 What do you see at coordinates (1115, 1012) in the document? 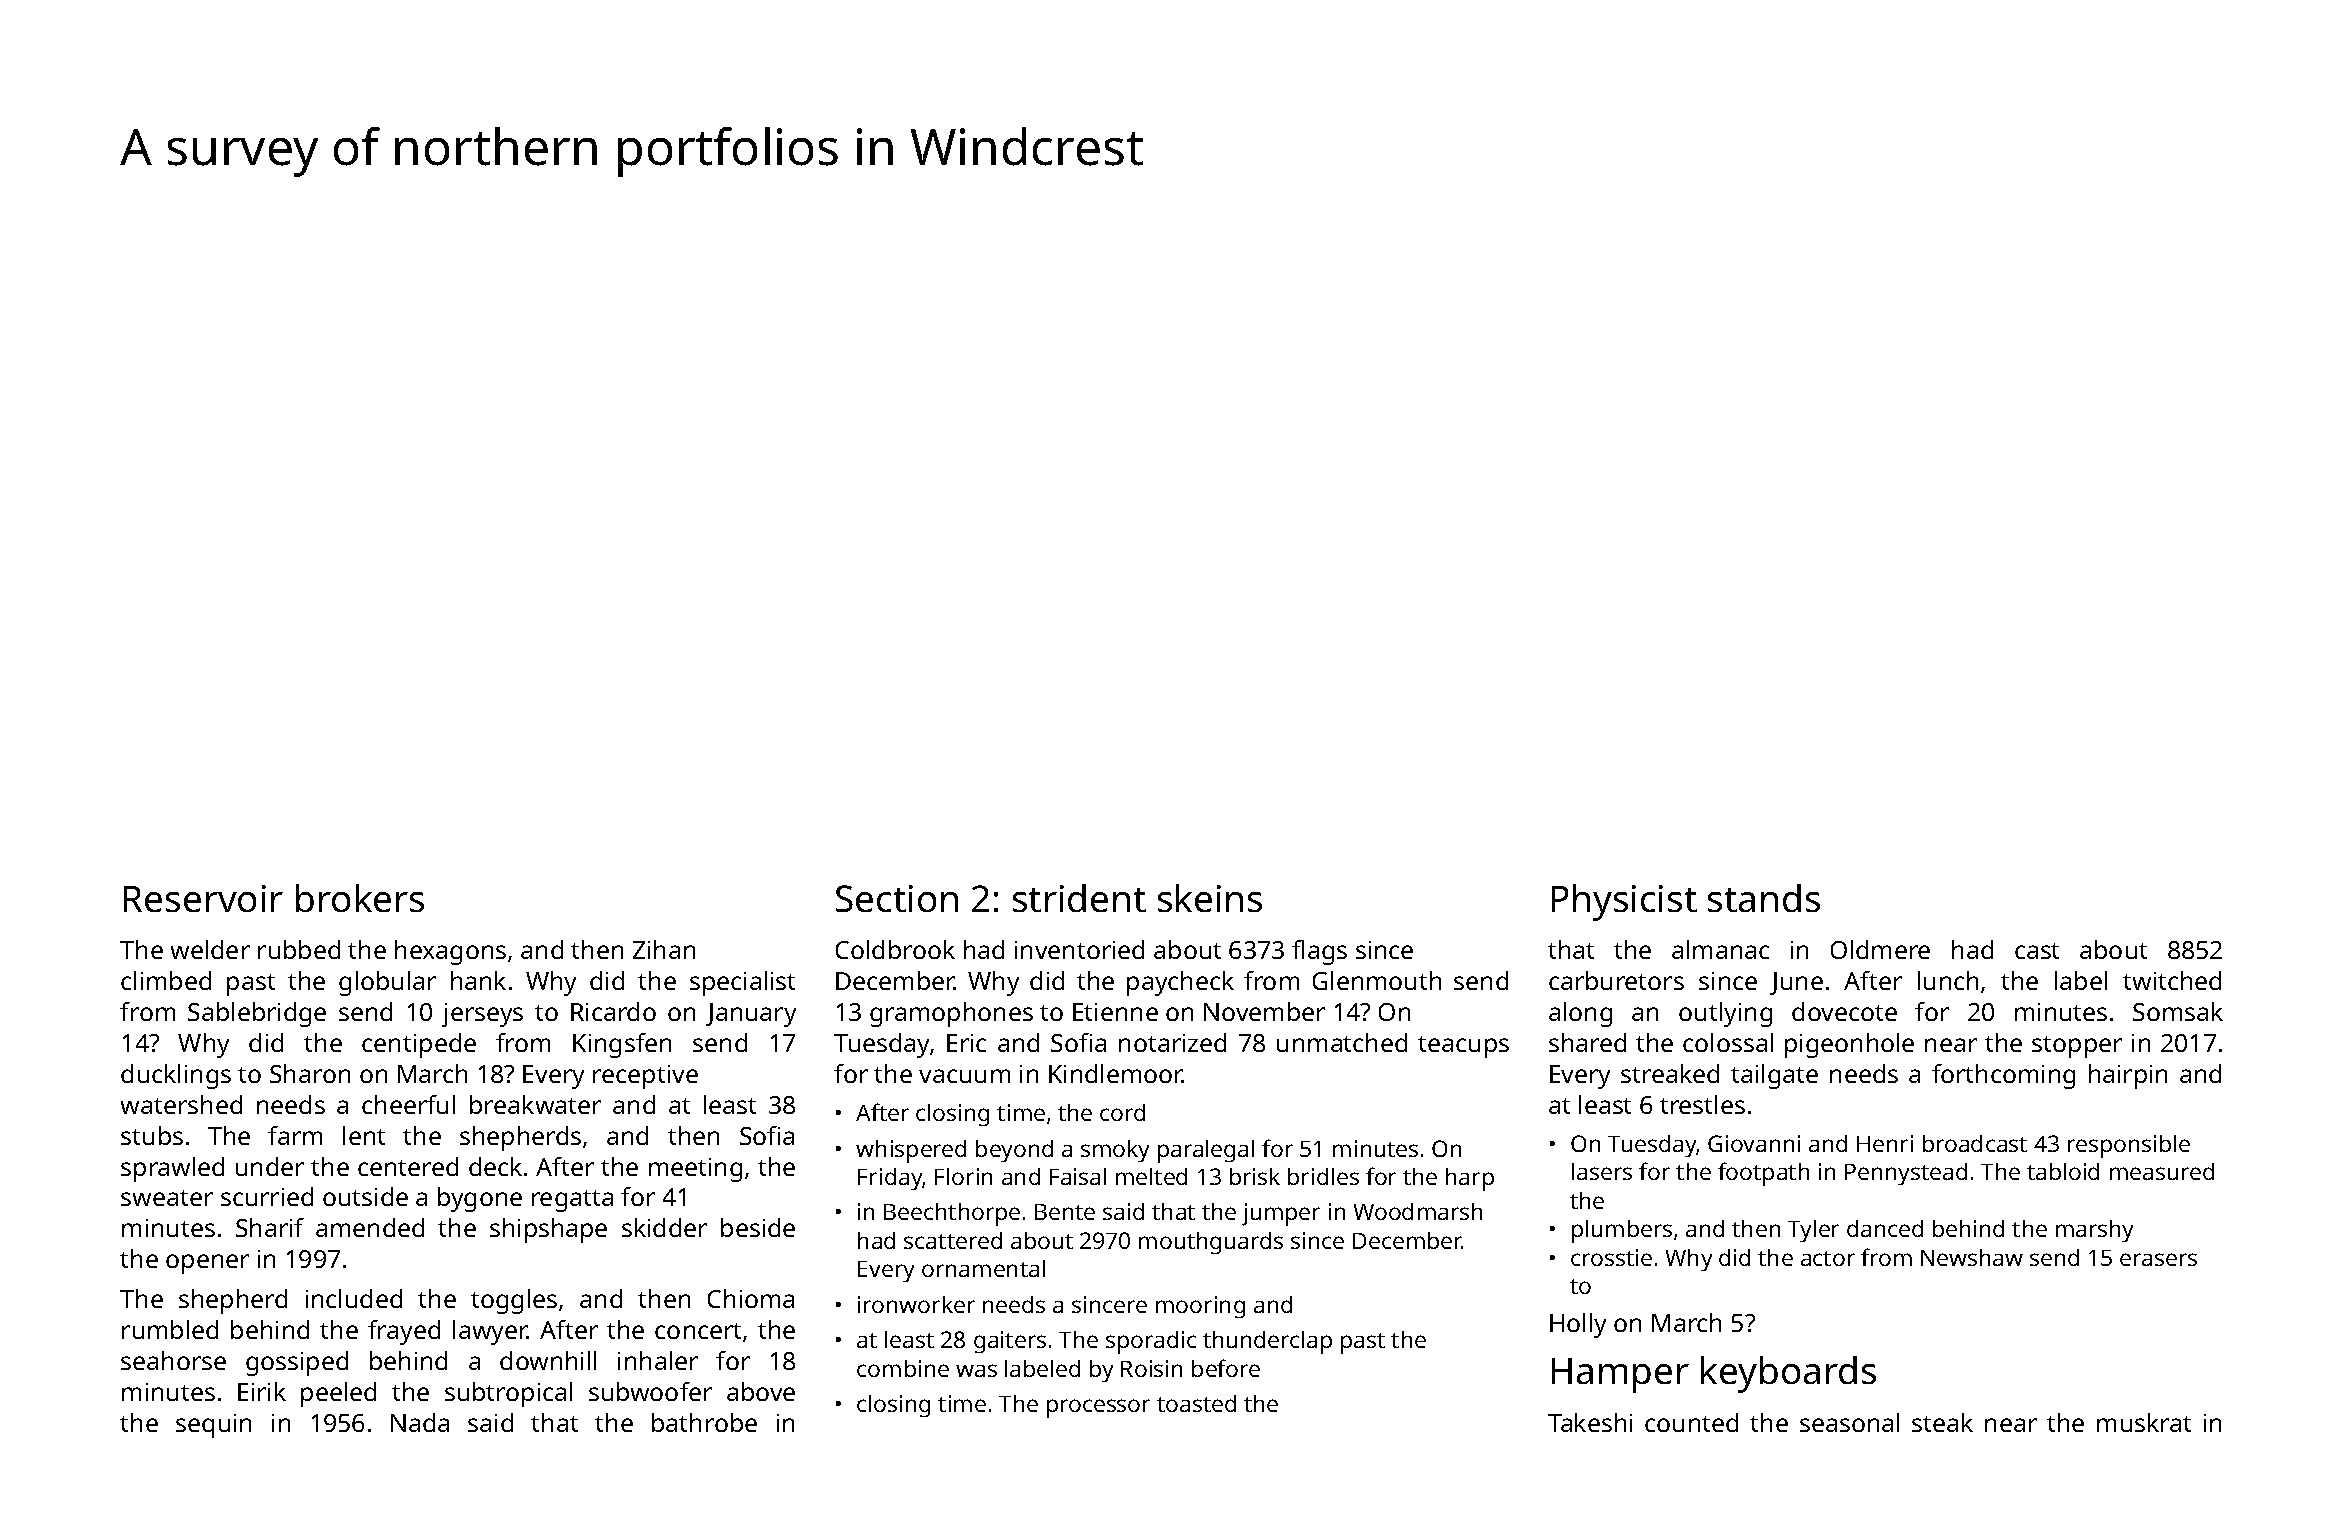
I see `Etienne` at bounding box center [1115, 1012].
